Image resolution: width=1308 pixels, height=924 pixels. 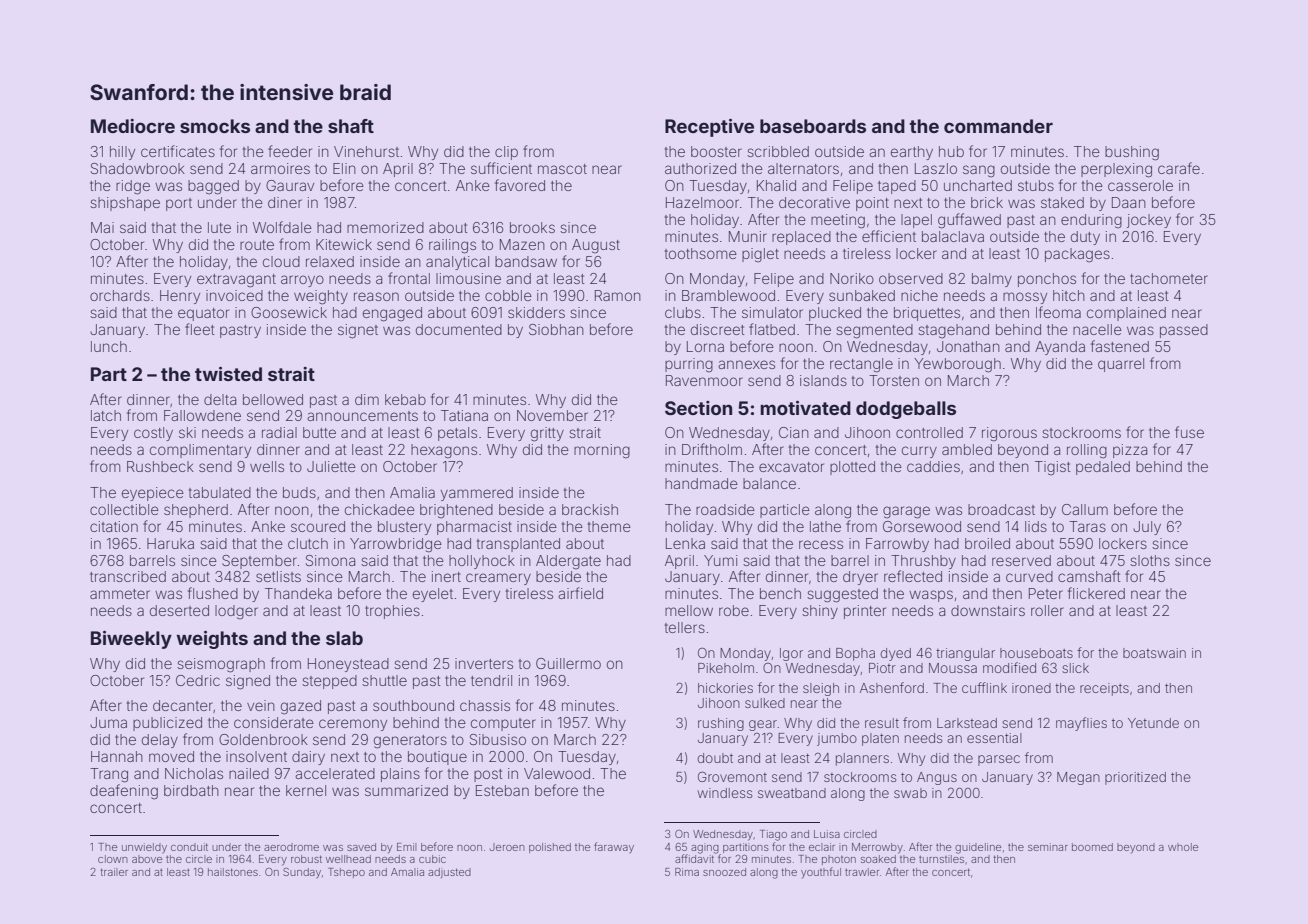 What do you see at coordinates (120, 295) in the image?
I see `orchards` at bounding box center [120, 295].
